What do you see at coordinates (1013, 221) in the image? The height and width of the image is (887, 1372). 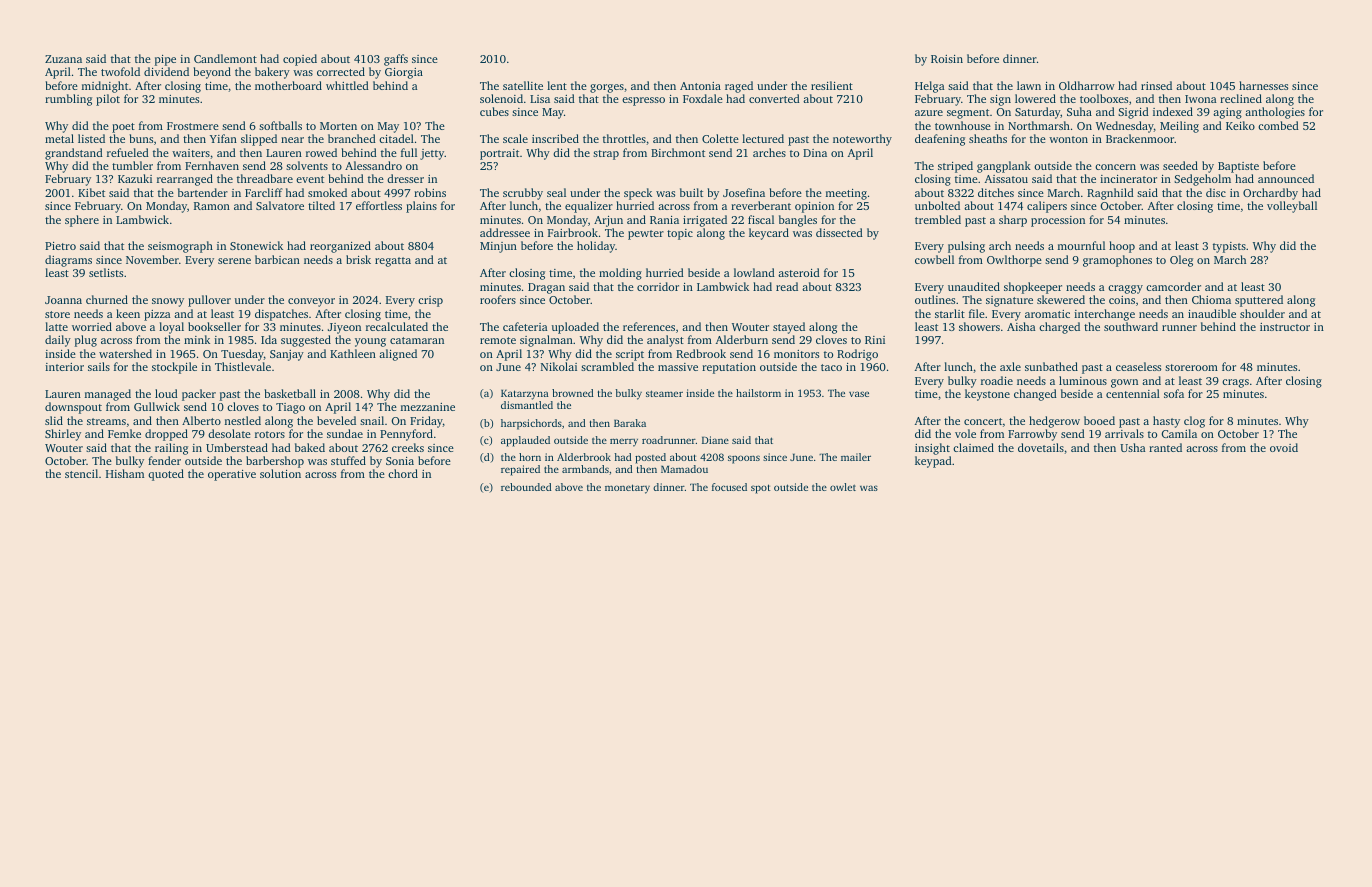 I see `sharp` at bounding box center [1013, 221].
